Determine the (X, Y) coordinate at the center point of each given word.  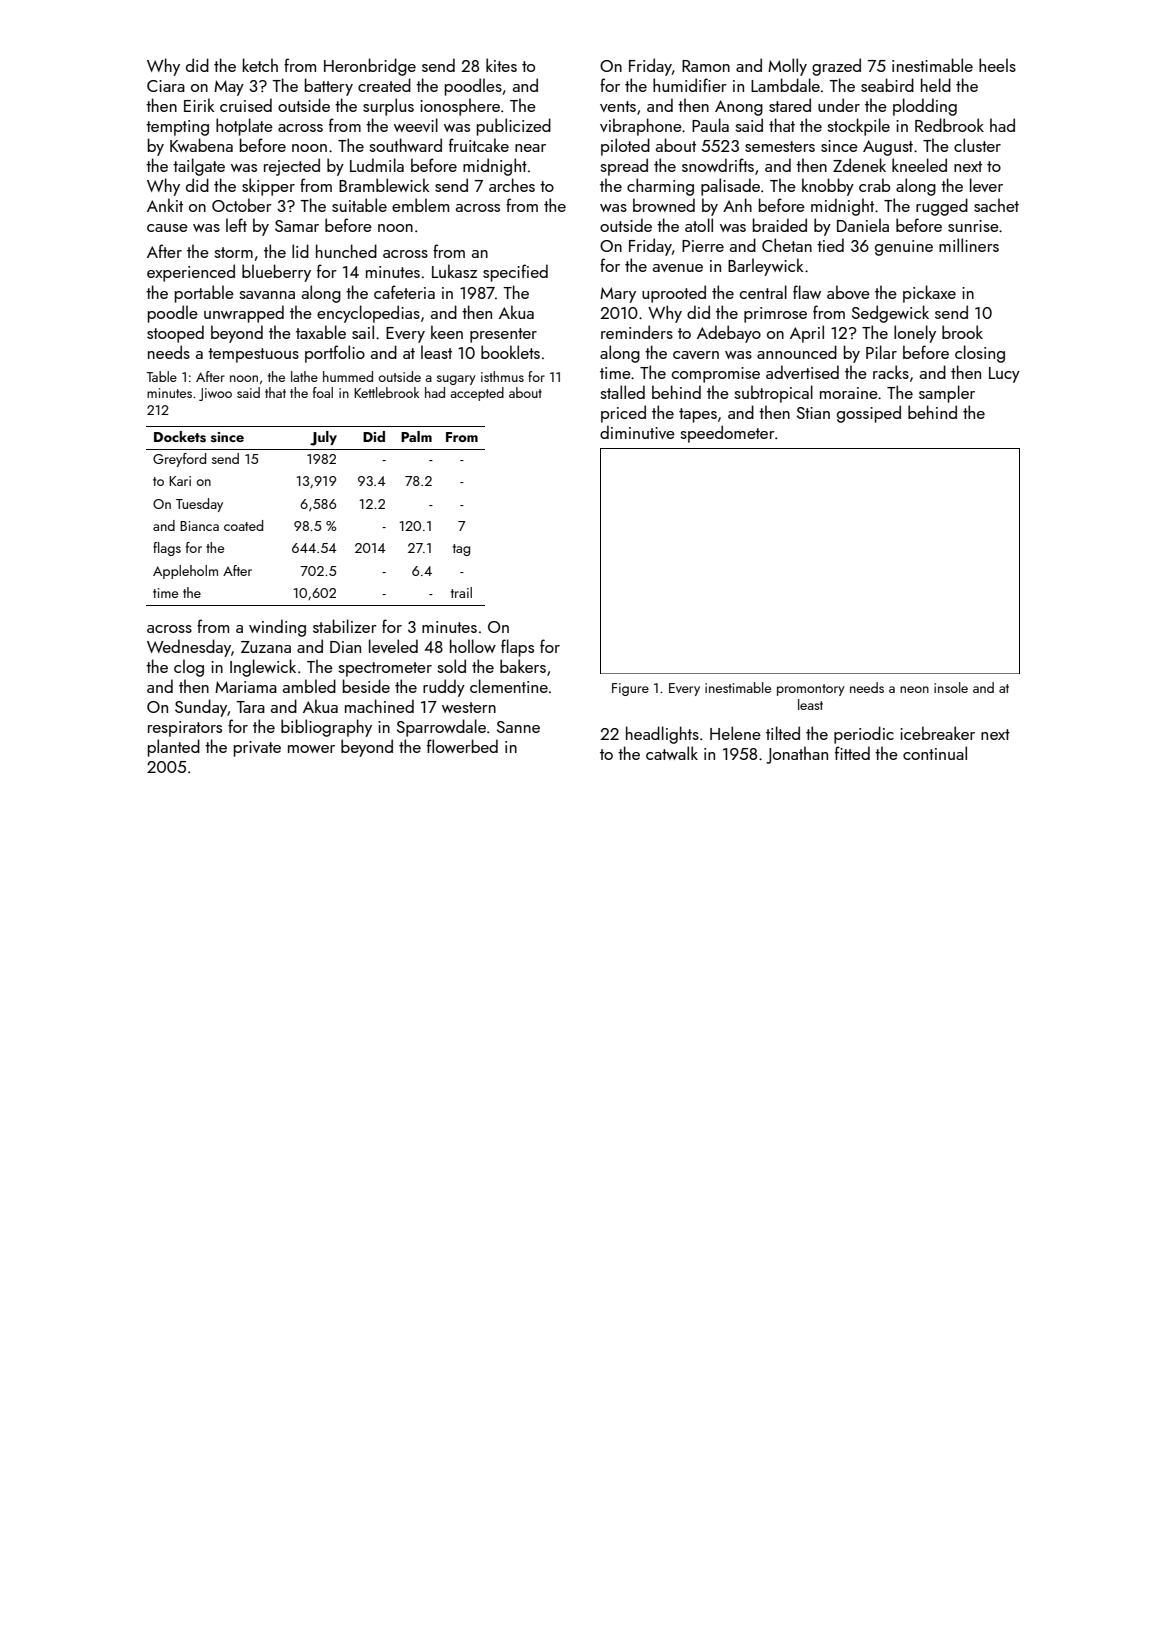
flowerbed (462, 746)
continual (935, 753)
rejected (292, 167)
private (257, 749)
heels (997, 65)
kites (501, 65)
